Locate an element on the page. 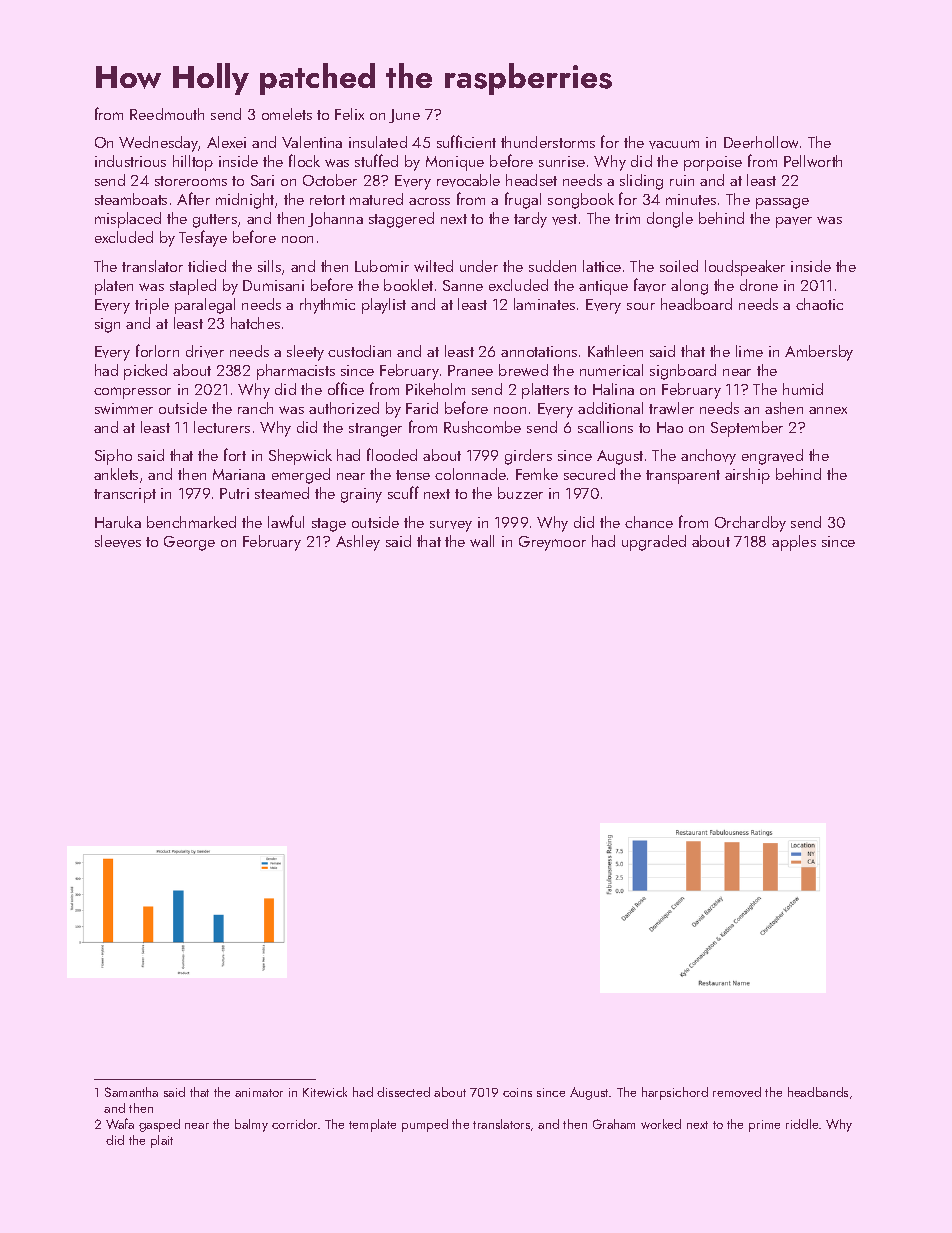 The width and height of the image is (952, 1233). chaotic is located at coordinates (819, 304).
